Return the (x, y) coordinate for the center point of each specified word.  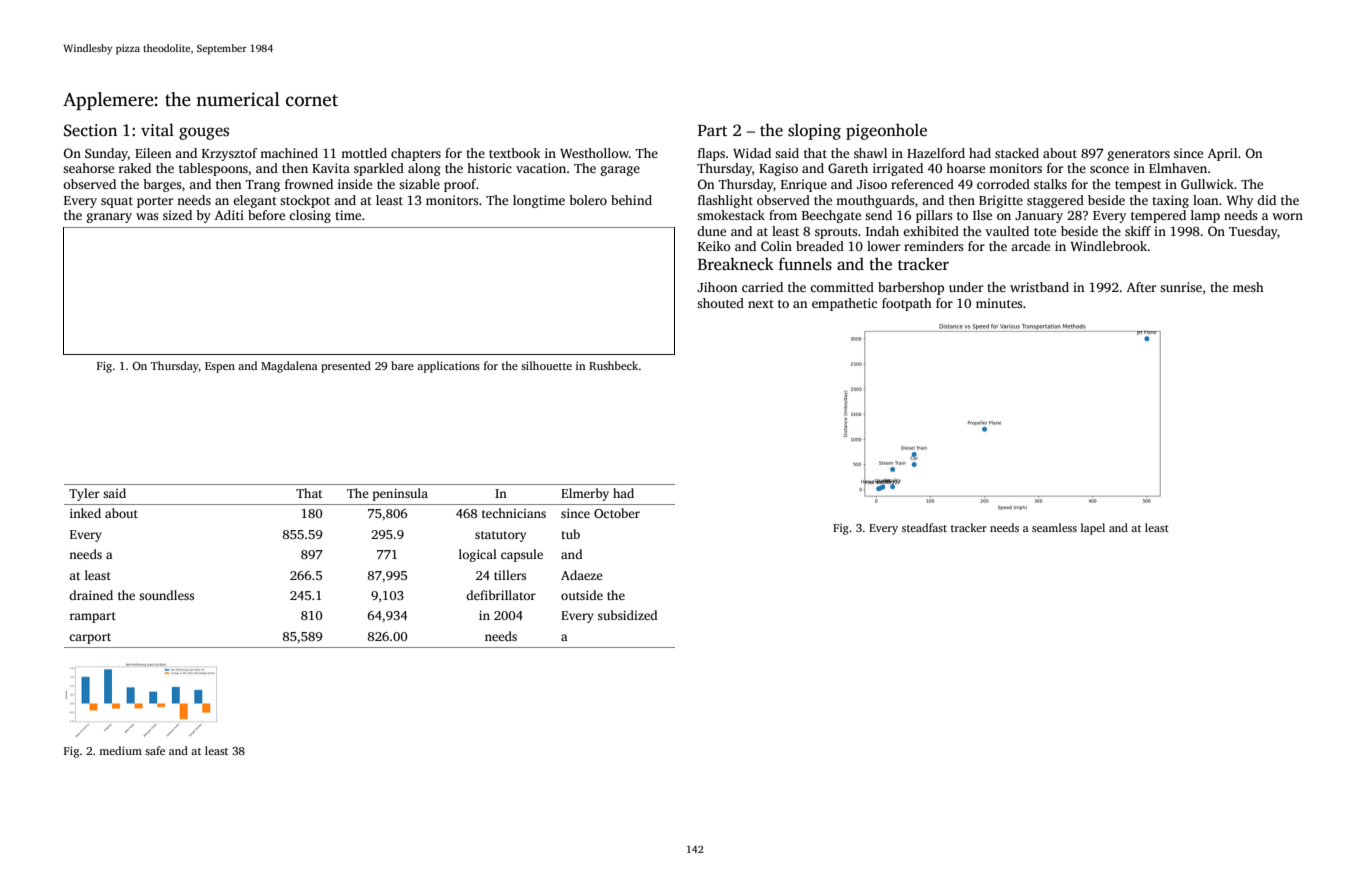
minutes (999, 303)
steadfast (924, 527)
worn (1287, 216)
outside (582, 595)
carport (90, 638)
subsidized (627, 615)
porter (155, 202)
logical (478, 555)
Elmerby (585, 494)
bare (402, 365)
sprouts (836, 233)
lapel (1093, 529)
